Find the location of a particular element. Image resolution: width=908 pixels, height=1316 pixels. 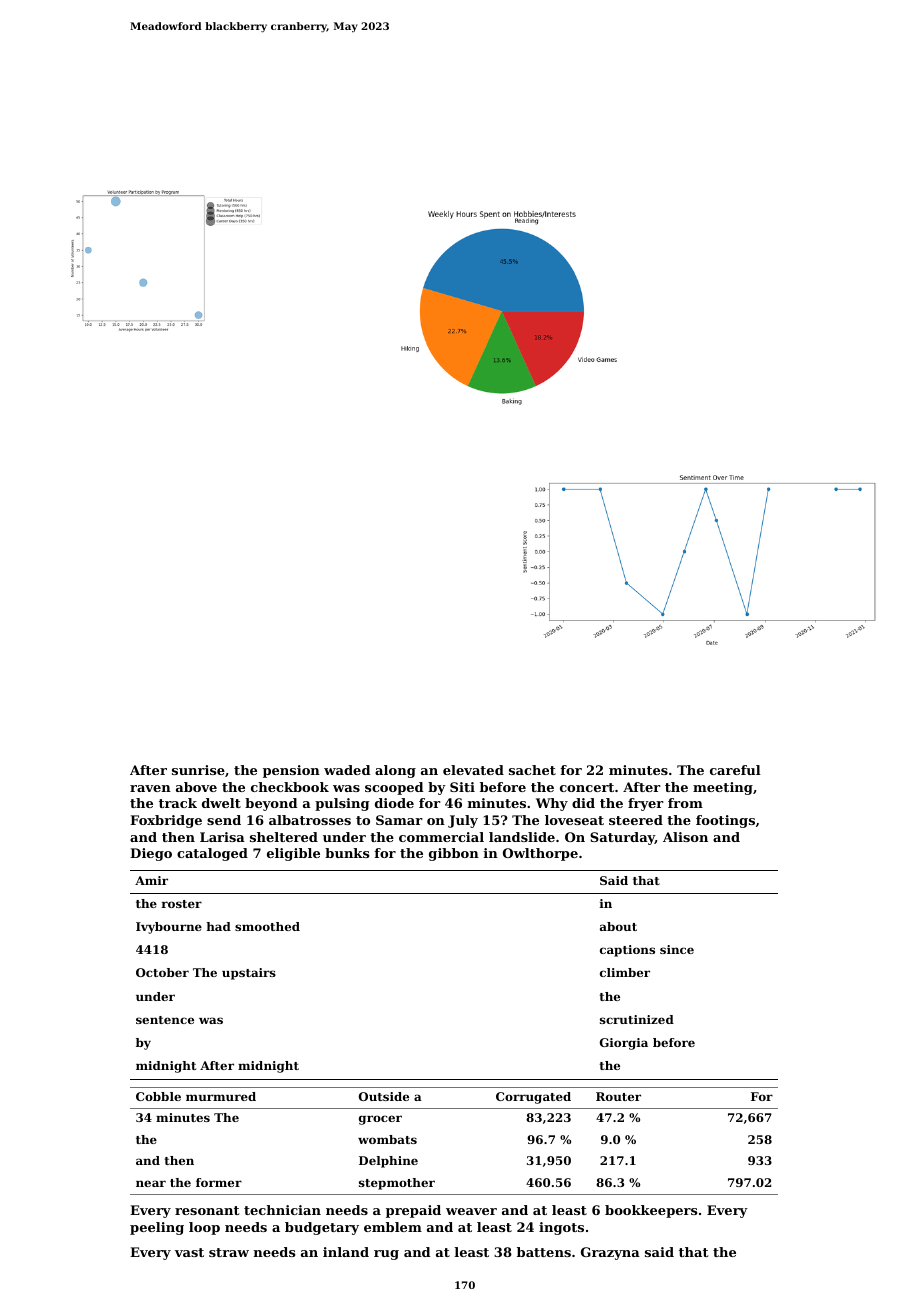

Cobble is located at coordinates (158, 1096).
